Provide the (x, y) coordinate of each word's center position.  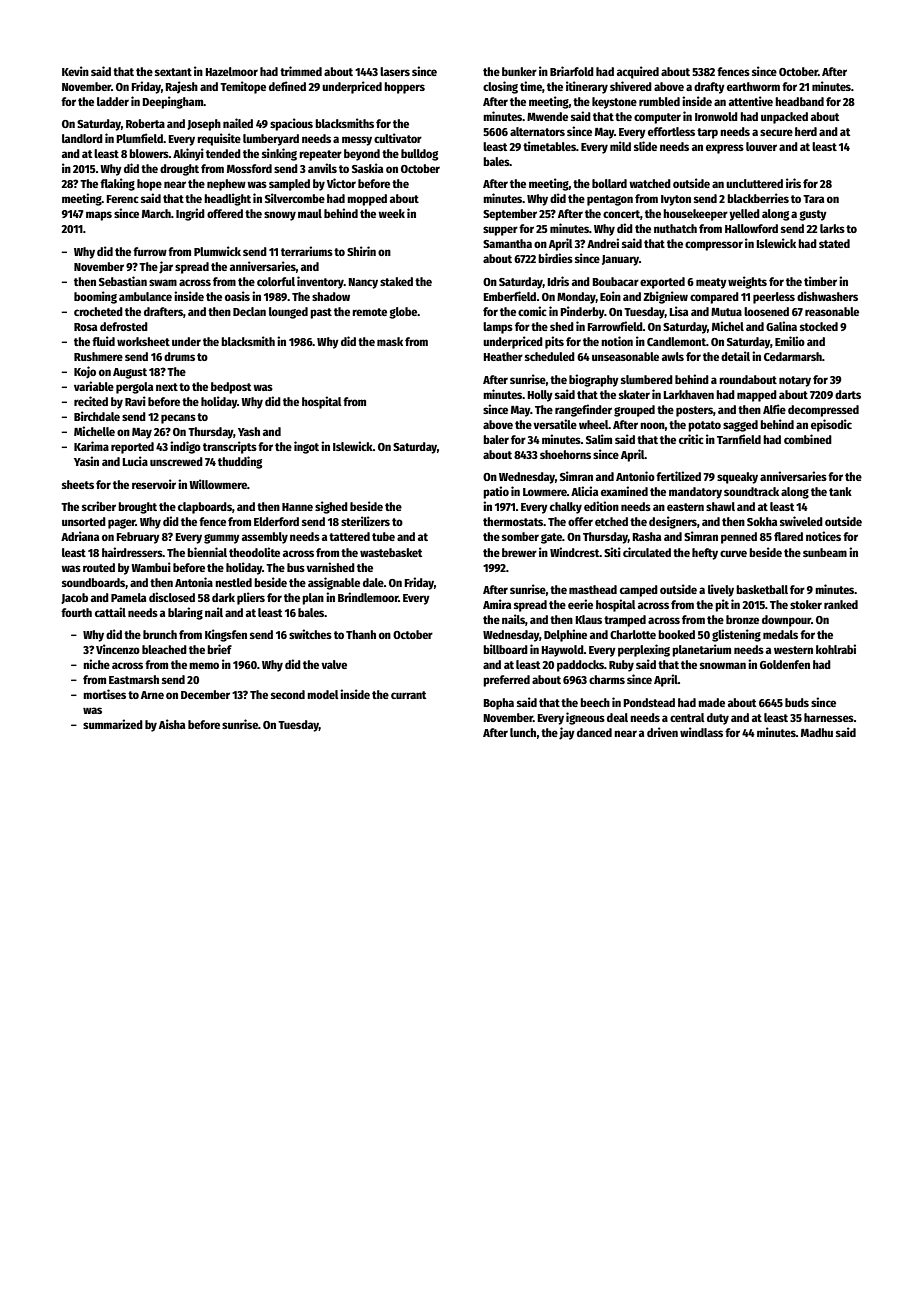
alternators (537, 131)
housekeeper (695, 215)
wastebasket (391, 552)
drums (179, 356)
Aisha (172, 724)
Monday (576, 298)
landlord (82, 138)
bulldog (419, 155)
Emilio (790, 341)
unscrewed (176, 461)
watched (650, 183)
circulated (647, 552)
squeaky (737, 478)
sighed (331, 507)
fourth (76, 612)
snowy (280, 216)
